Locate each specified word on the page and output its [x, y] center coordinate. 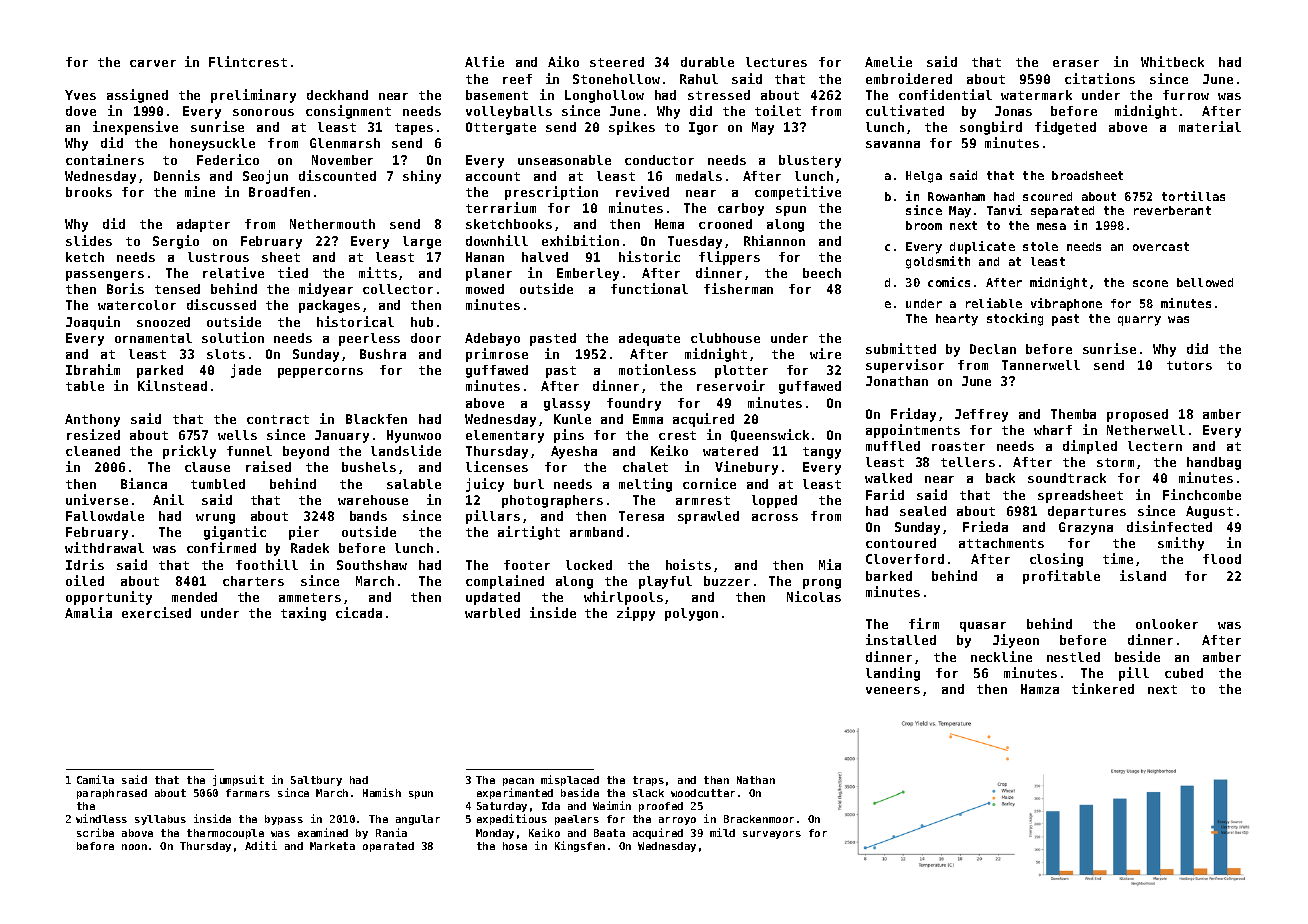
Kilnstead [172, 385]
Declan [993, 349]
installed [901, 639]
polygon [691, 614]
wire [825, 353]
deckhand [337, 95]
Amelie [888, 61]
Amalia [88, 612]
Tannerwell [1041, 365]
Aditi [261, 845]
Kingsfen [580, 846]
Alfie [484, 61]
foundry [634, 404]
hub [422, 322]
